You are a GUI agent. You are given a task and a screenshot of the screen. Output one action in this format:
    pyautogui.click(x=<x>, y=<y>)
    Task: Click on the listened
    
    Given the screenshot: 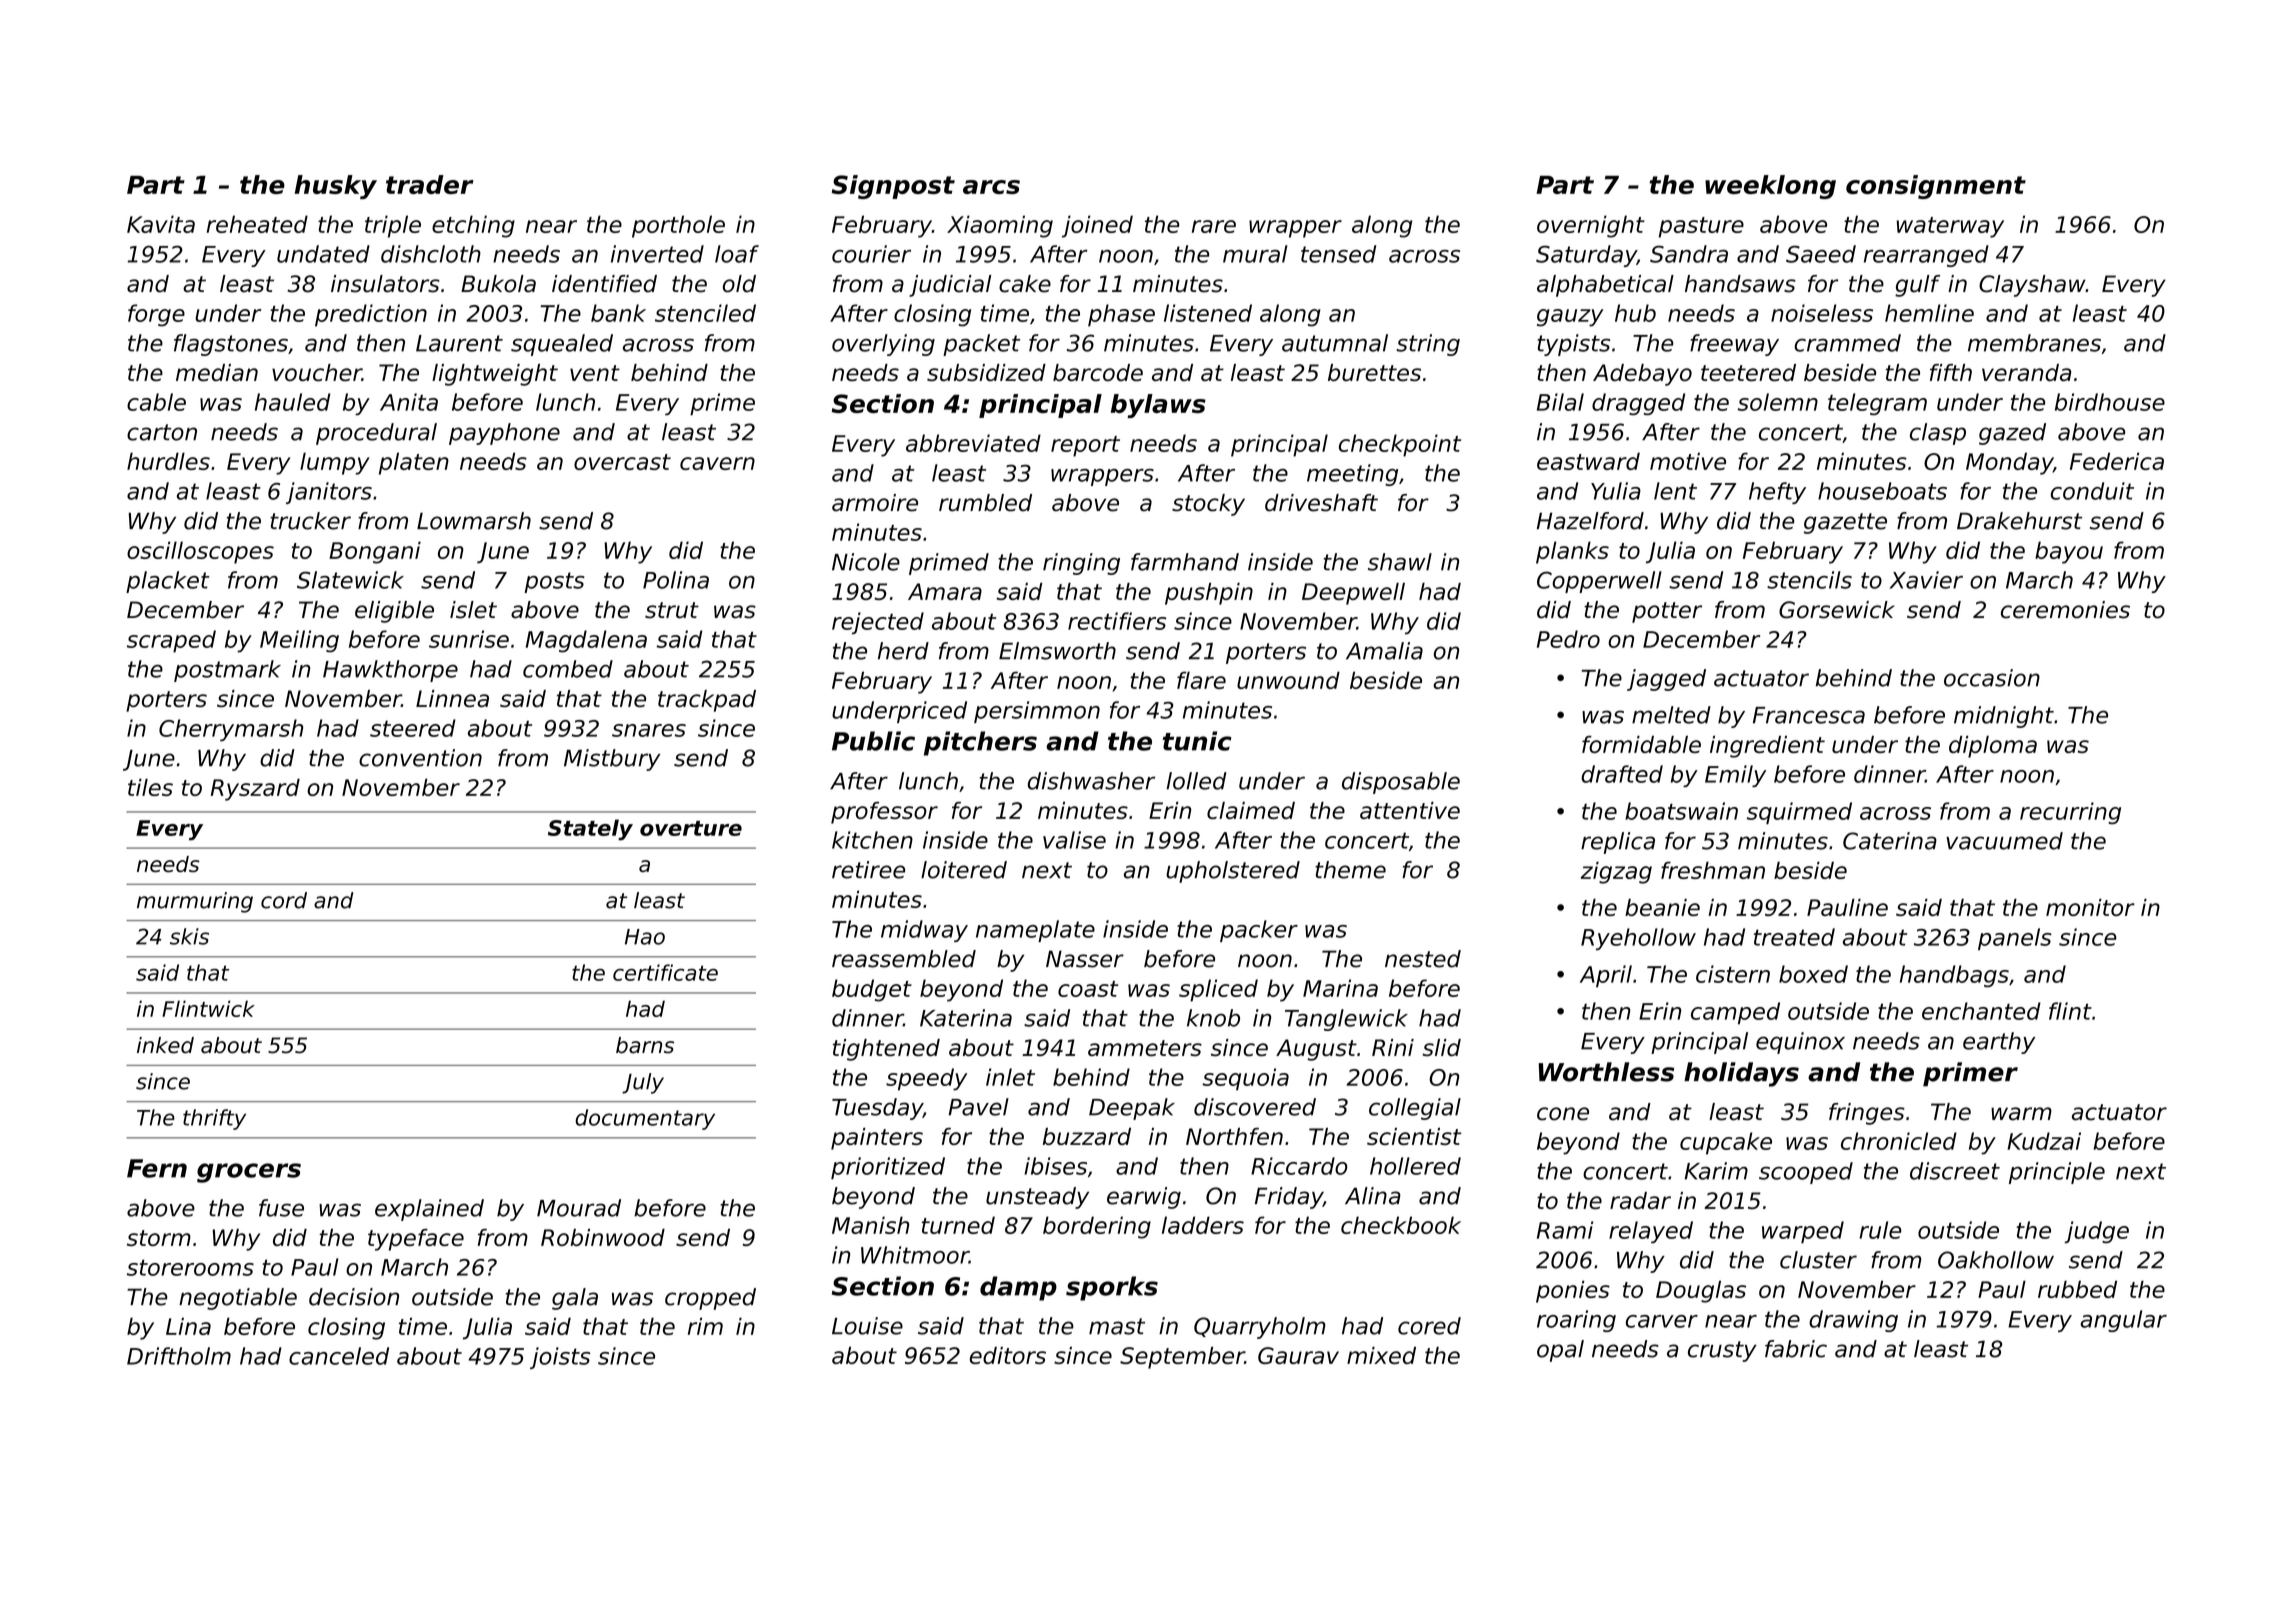 What is the action you would take?
    pyautogui.click(x=1208, y=313)
